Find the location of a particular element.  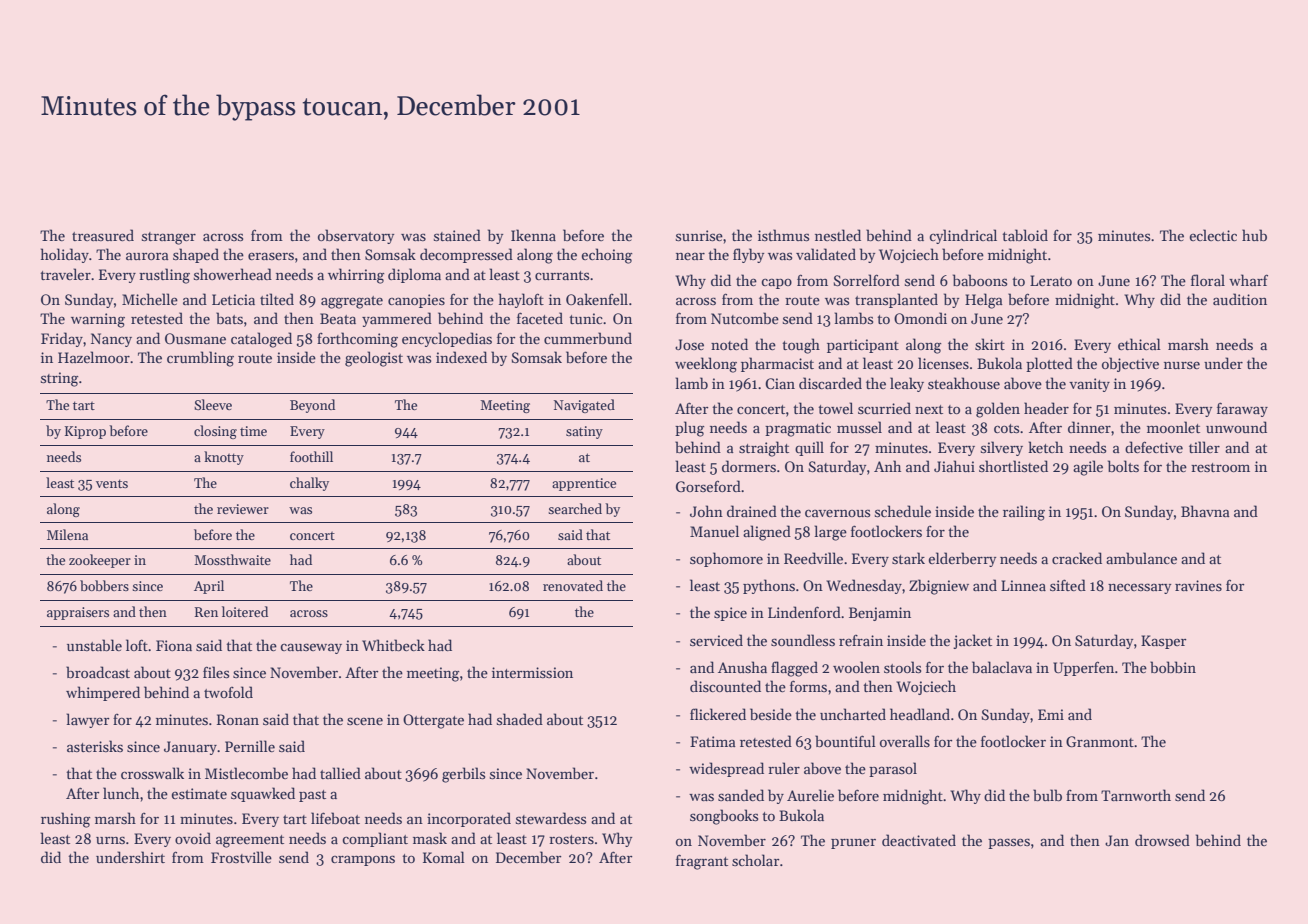

tabloid is located at coordinates (1025, 235).
